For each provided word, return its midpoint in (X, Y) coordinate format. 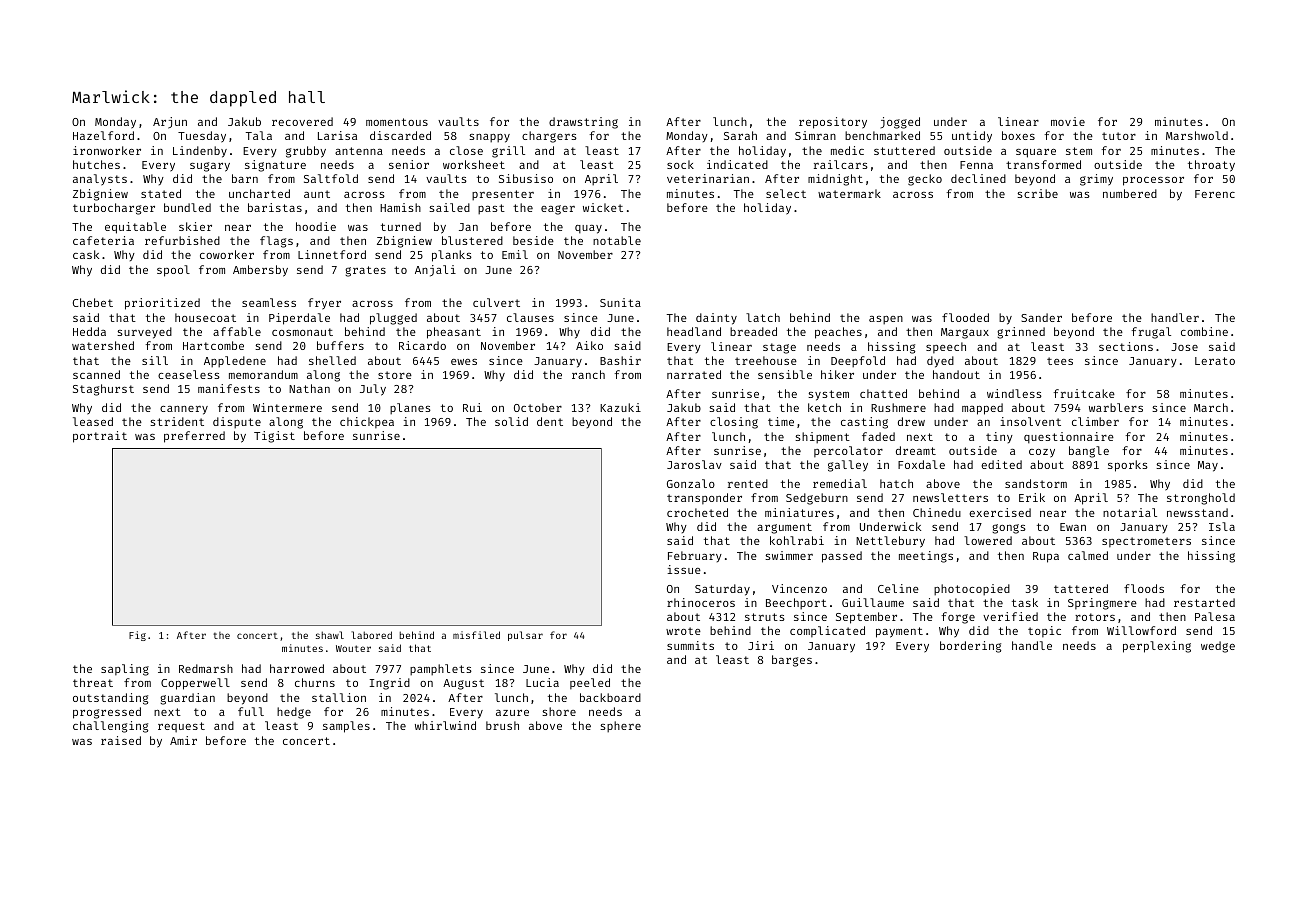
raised (121, 740)
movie (1068, 121)
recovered (302, 121)
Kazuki (620, 407)
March (1211, 407)
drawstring (583, 123)
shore (559, 711)
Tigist (274, 437)
